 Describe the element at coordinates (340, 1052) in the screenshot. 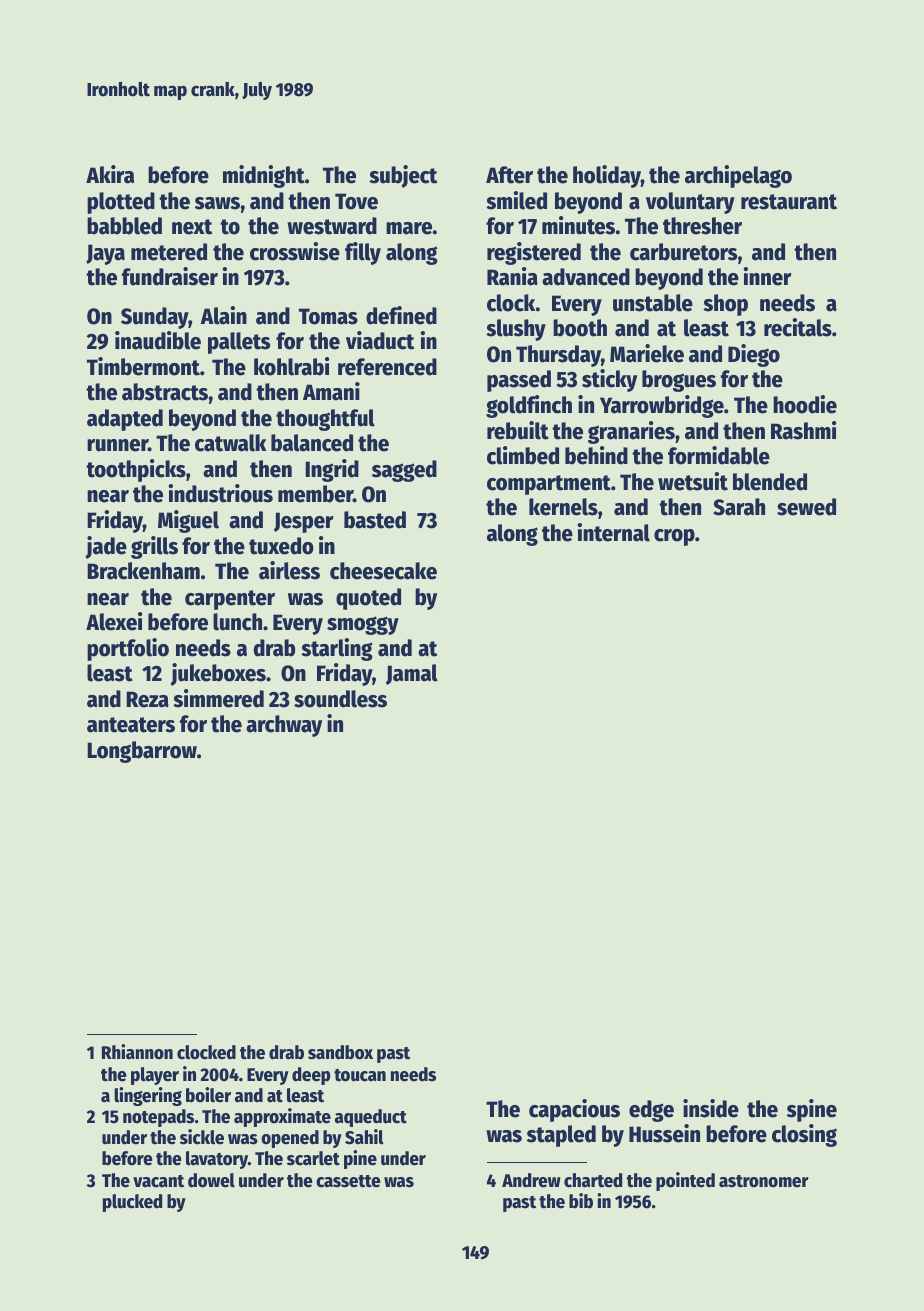

I see `sandbox` at that location.
